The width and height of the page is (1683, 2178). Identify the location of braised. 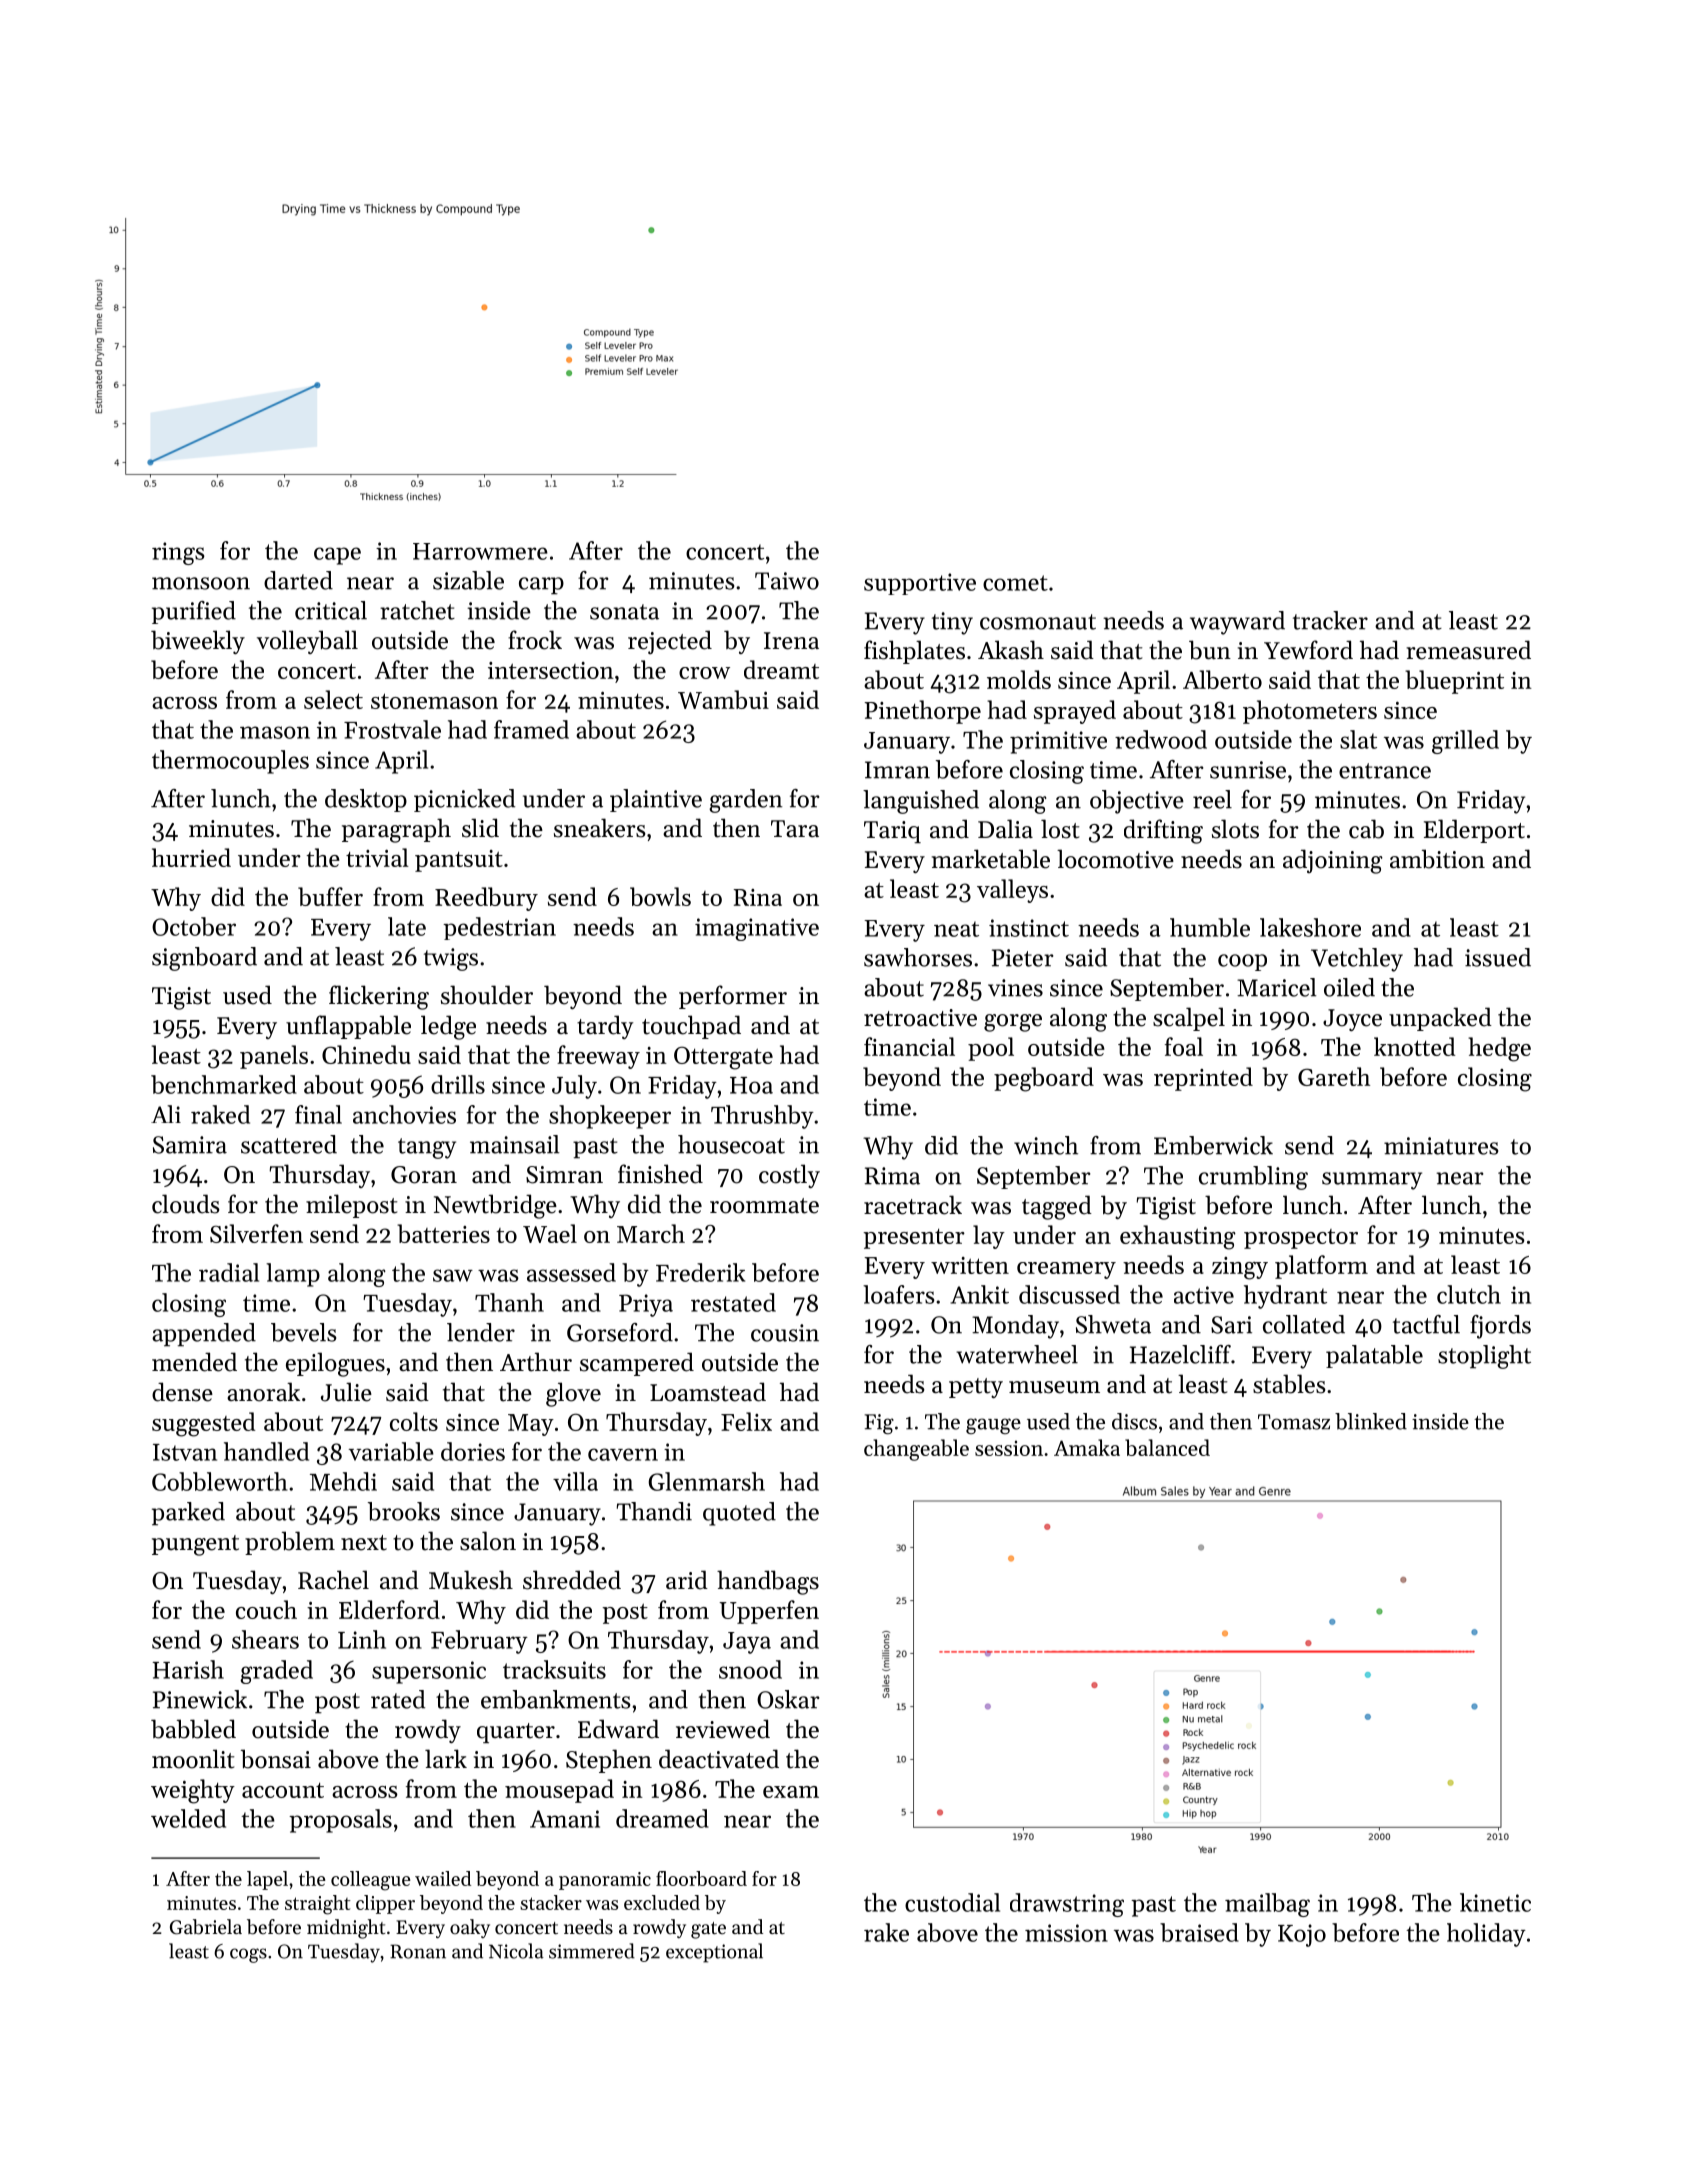
(1199, 1932).
